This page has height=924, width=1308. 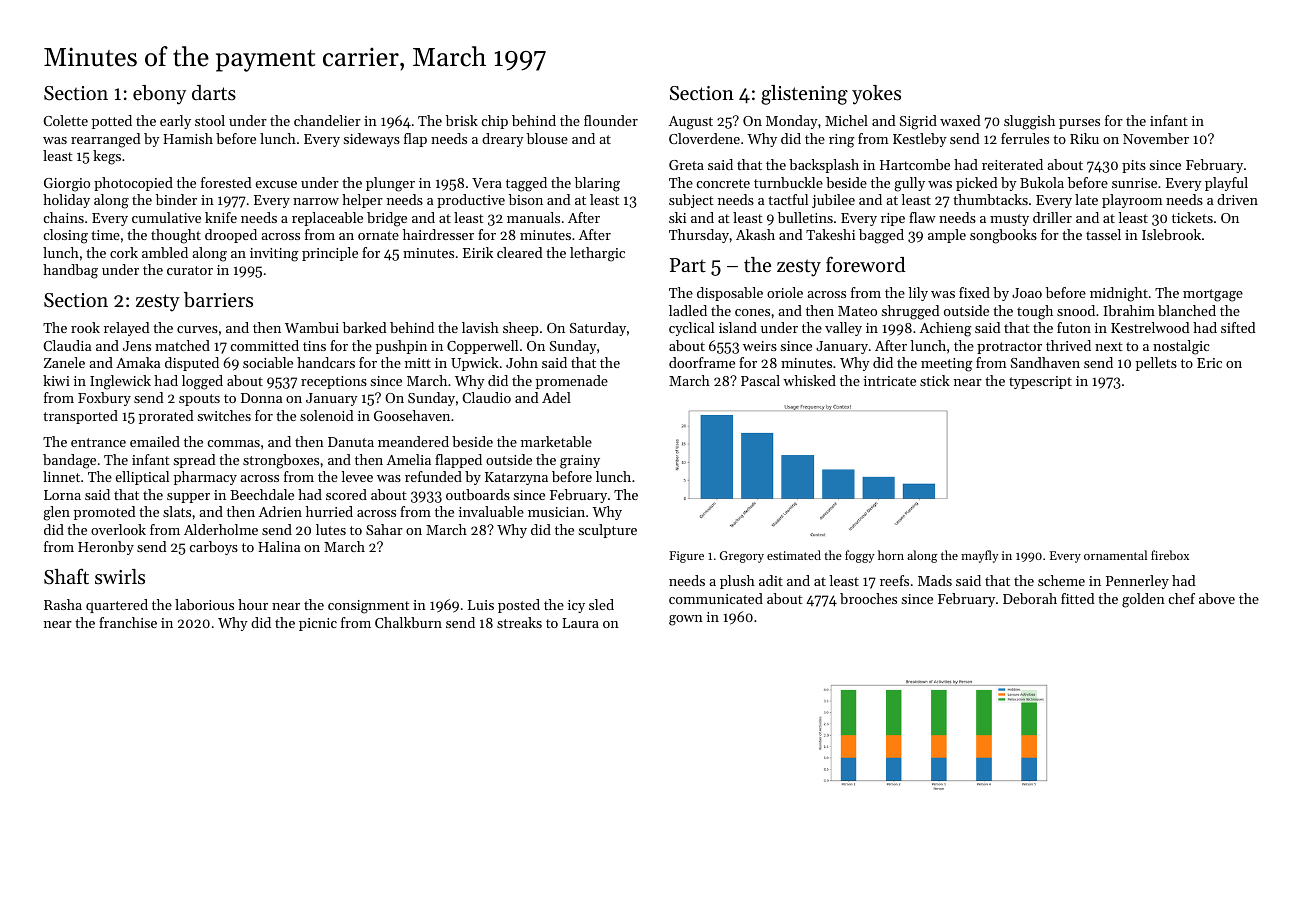 What do you see at coordinates (686, 620) in the page?
I see `gown` at bounding box center [686, 620].
